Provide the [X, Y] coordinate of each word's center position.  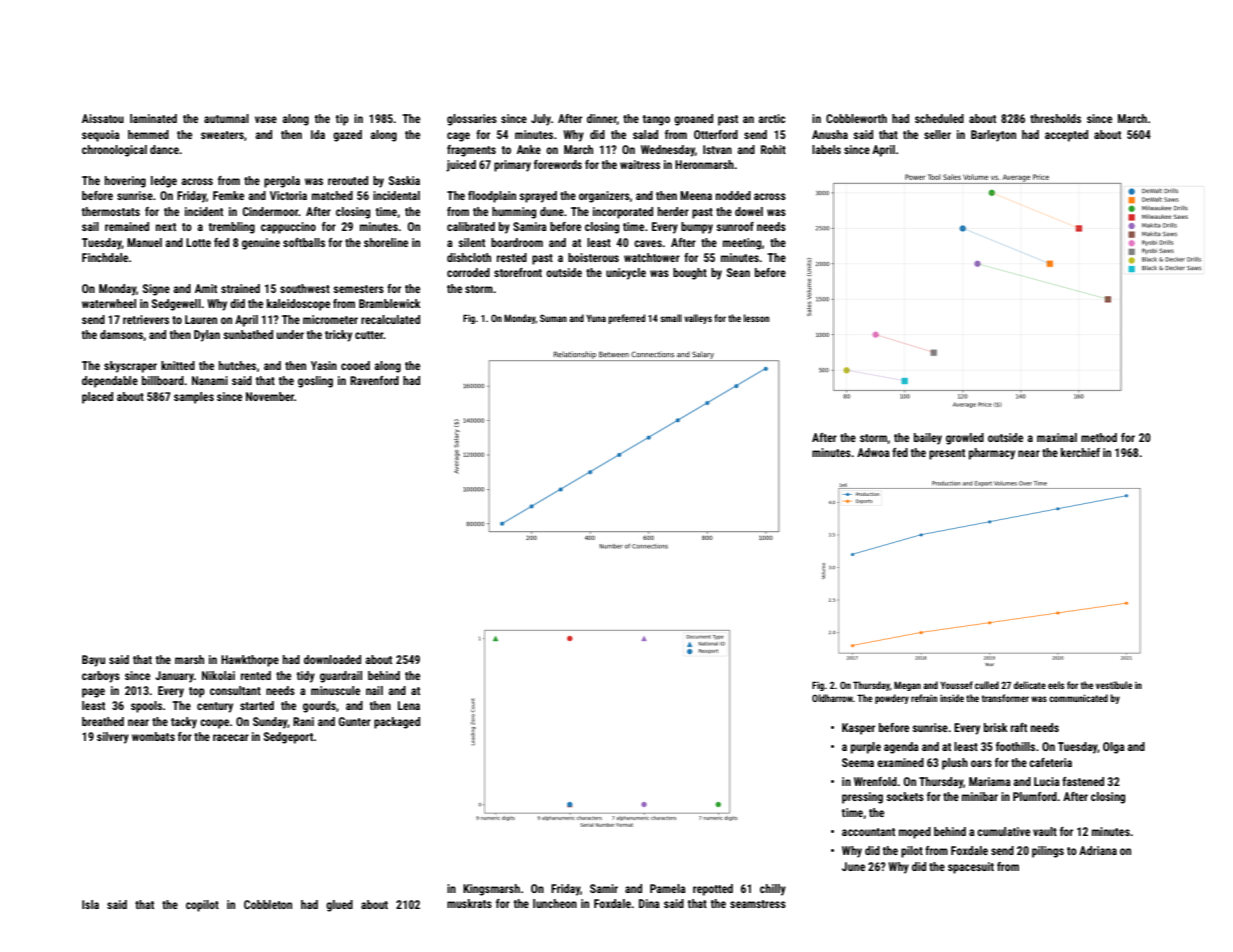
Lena [409, 705]
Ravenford [374, 380]
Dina [649, 903]
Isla [90, 904]
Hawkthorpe [250, 661]
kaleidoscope [298, 305]
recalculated [390, 319]
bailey [928, 439]
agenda [901, 748]
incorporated [623, 213]
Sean [738, 272]
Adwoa [873, 452]
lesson [756, 318]
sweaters [222, 135]
